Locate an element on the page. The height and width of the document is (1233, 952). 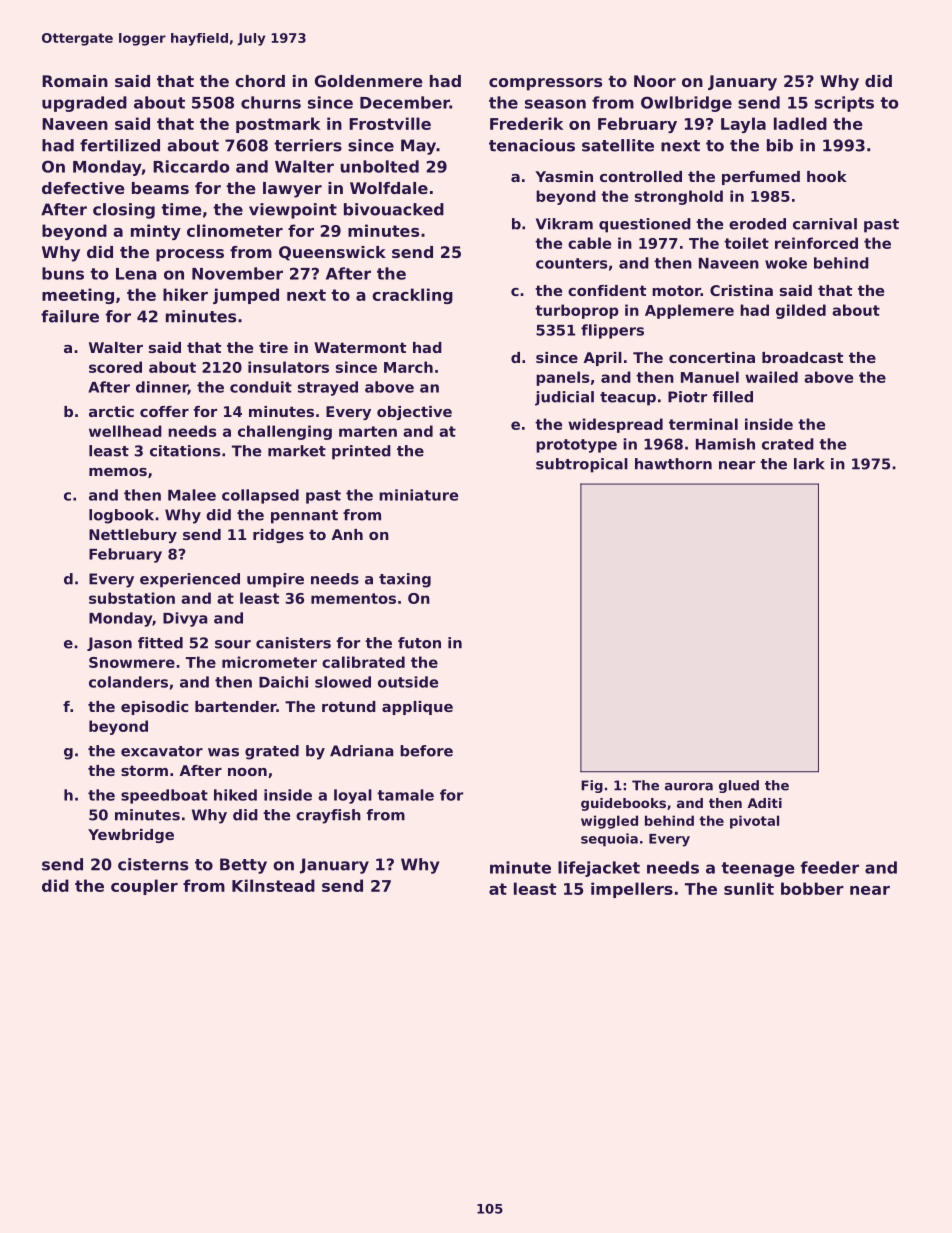
Yewbridge is located at coordinates (131, 836).
